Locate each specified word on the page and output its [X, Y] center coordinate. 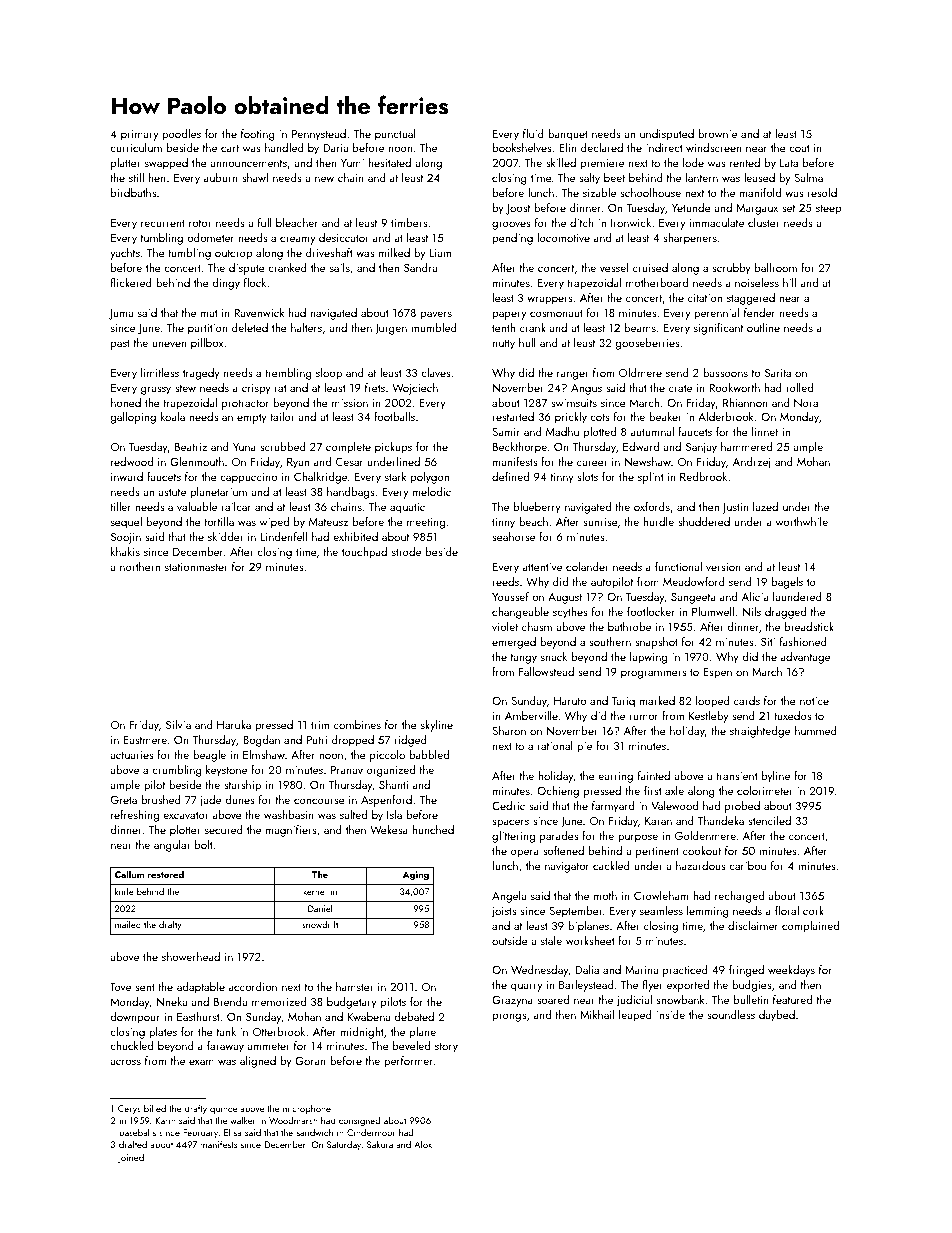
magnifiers [291, 831]
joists [504, 912]
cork [813, 910]
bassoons [725, 372]
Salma [808, 177]
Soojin [126, 538]
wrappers [550, 300]
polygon [430, 478]
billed [155, 1108]
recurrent [163, 223]
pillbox [207, 344]
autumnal [652, 431]
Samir [506, 432]
